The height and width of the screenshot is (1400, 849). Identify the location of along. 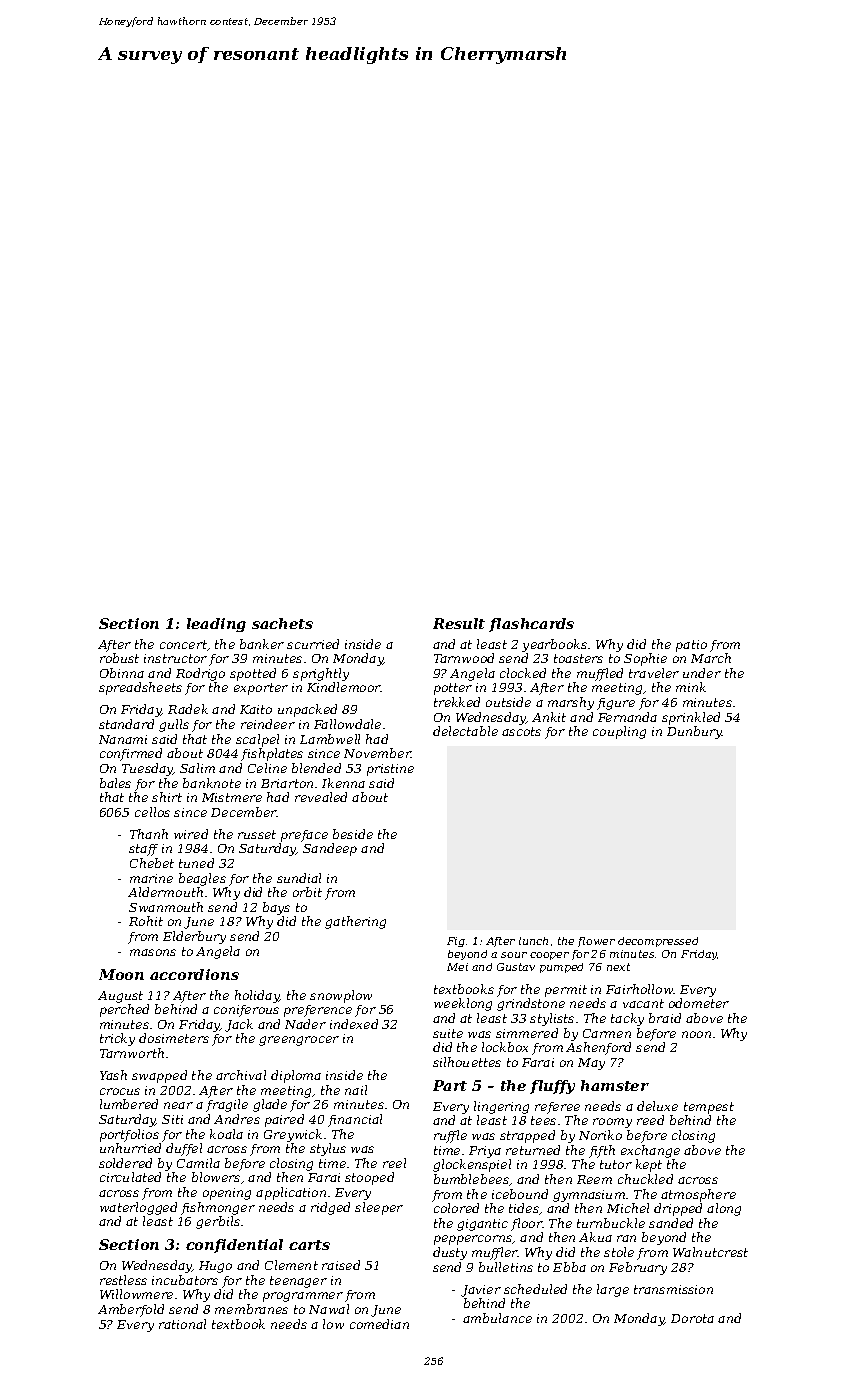
(724, 1209).
